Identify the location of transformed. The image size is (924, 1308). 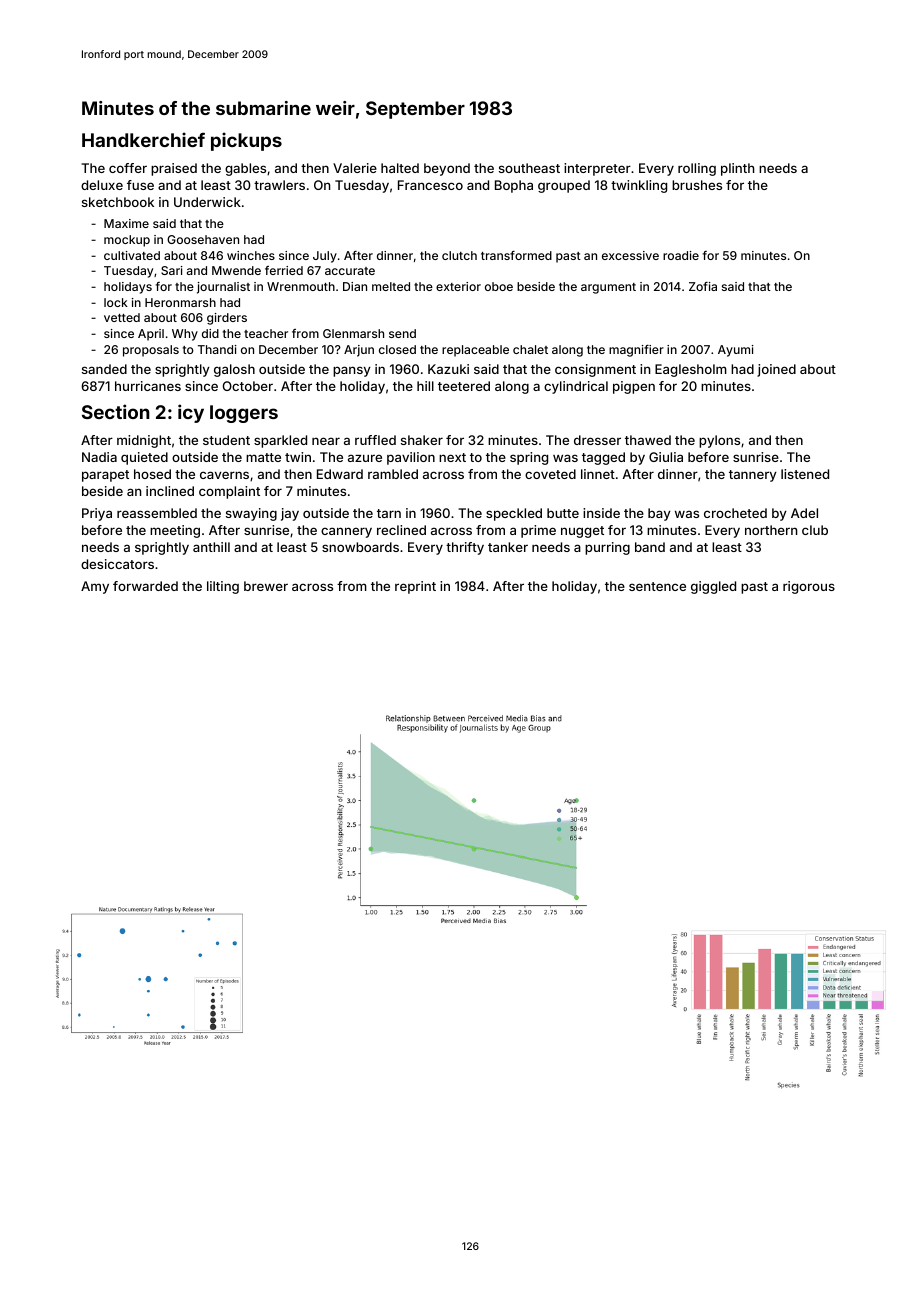
(516, 255).
